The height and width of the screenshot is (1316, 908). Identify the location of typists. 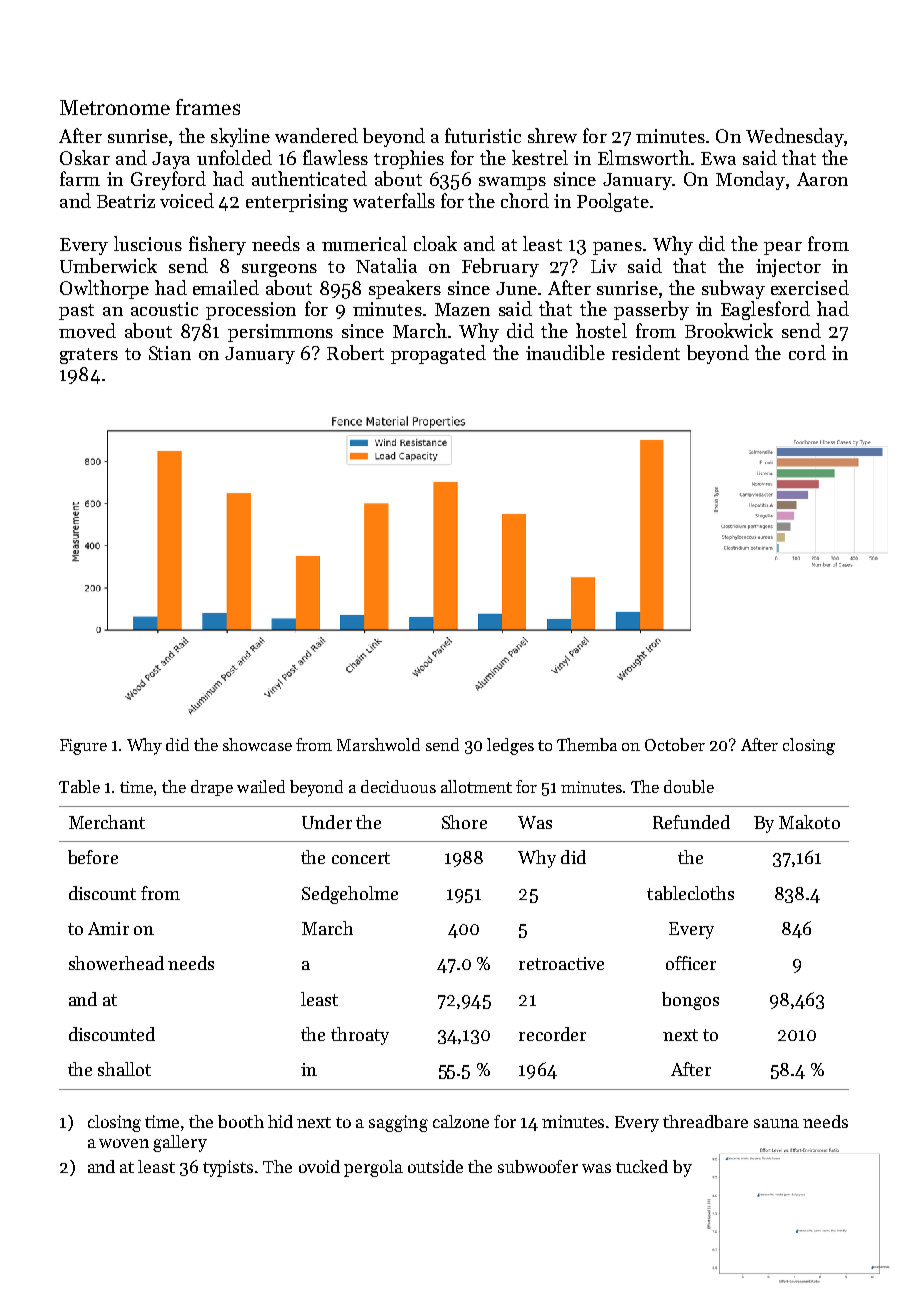
(228, 1168).
